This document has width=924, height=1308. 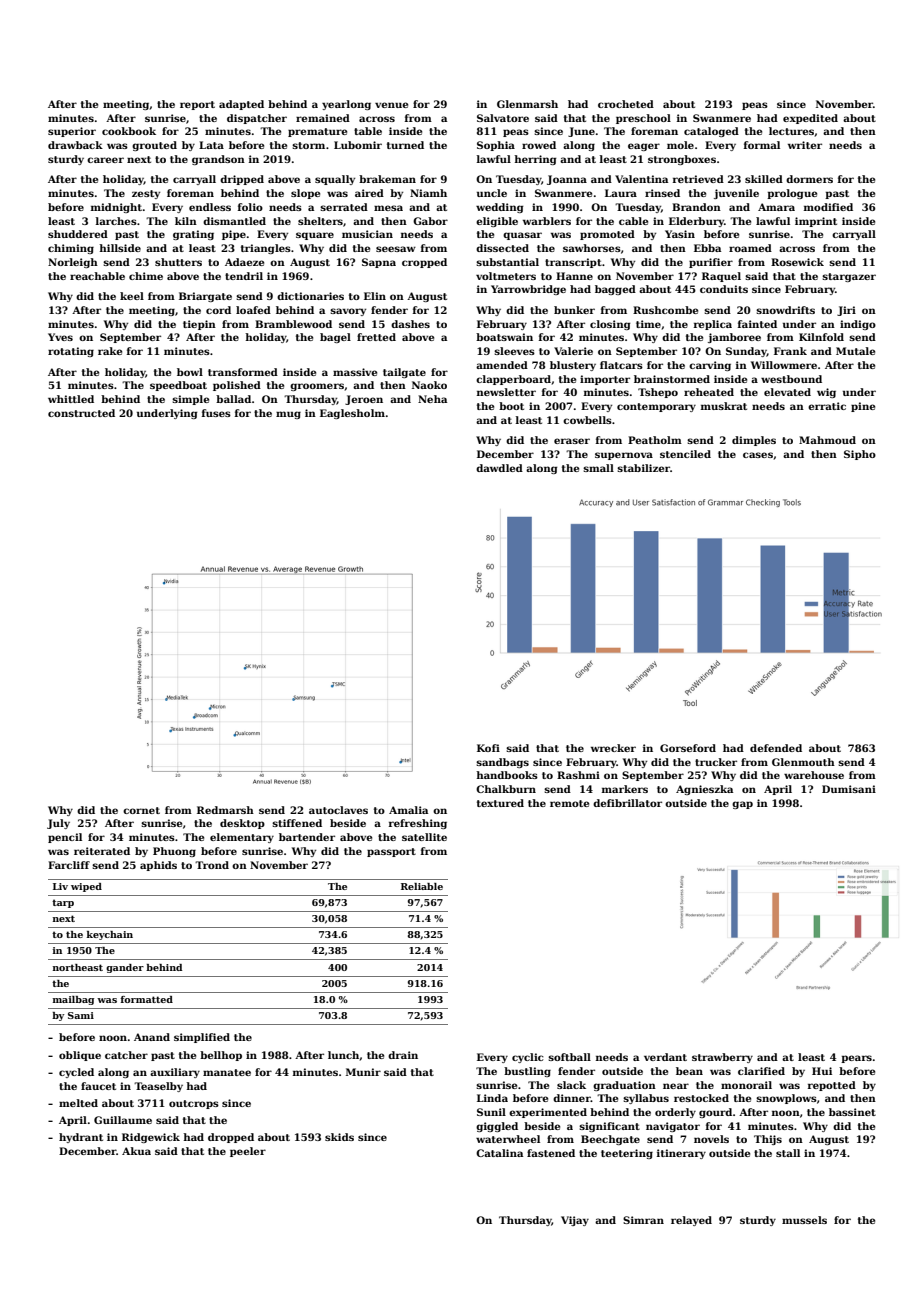 What do you see at coordinates (197, 105) in the document?
I see `report` at bounding box center [197, 105].
